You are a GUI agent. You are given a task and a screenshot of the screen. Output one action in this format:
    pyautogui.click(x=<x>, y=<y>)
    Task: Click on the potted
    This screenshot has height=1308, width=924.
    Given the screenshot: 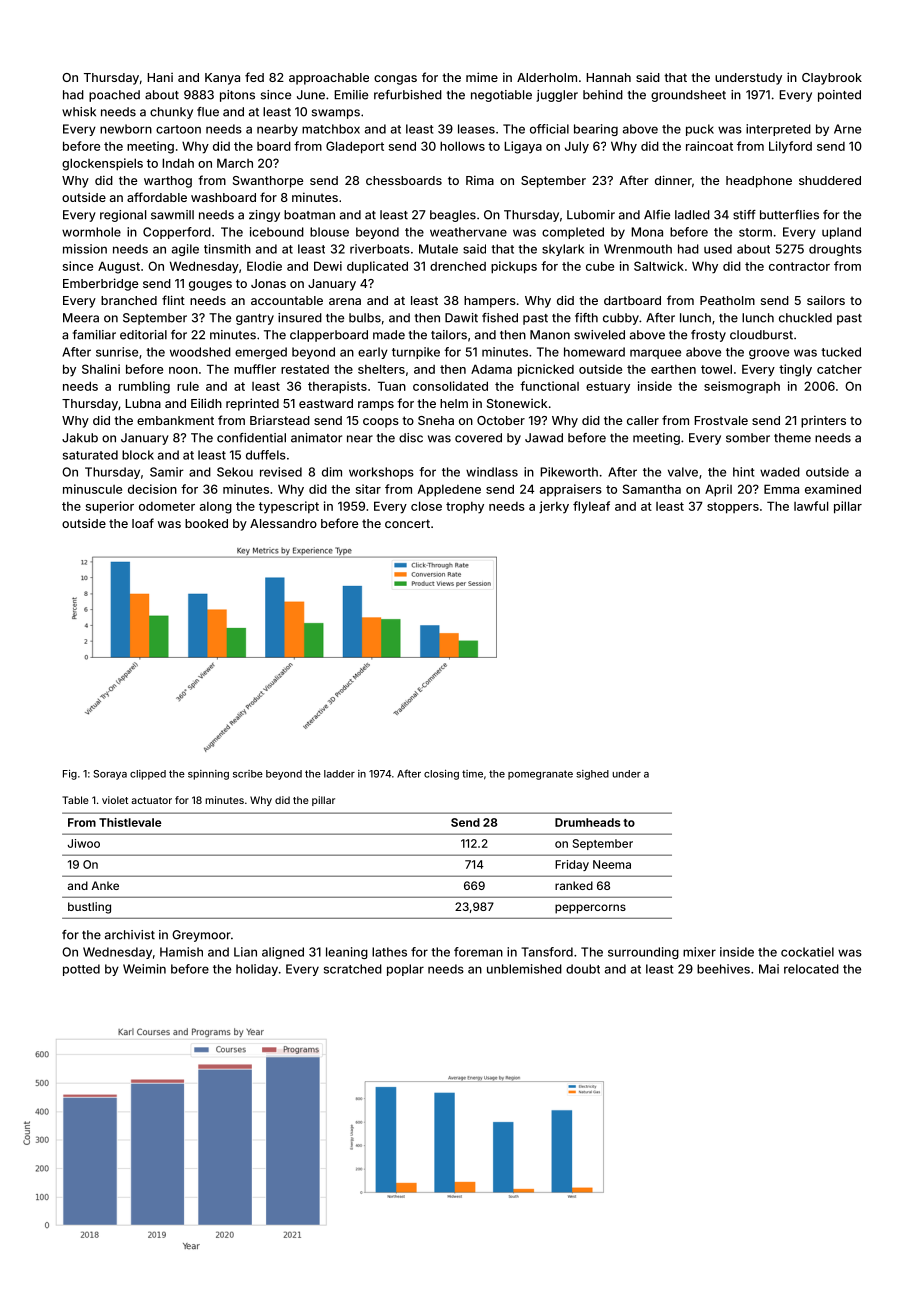 What is the action you would take?
    pyautogui.click(x=81, y=970)
